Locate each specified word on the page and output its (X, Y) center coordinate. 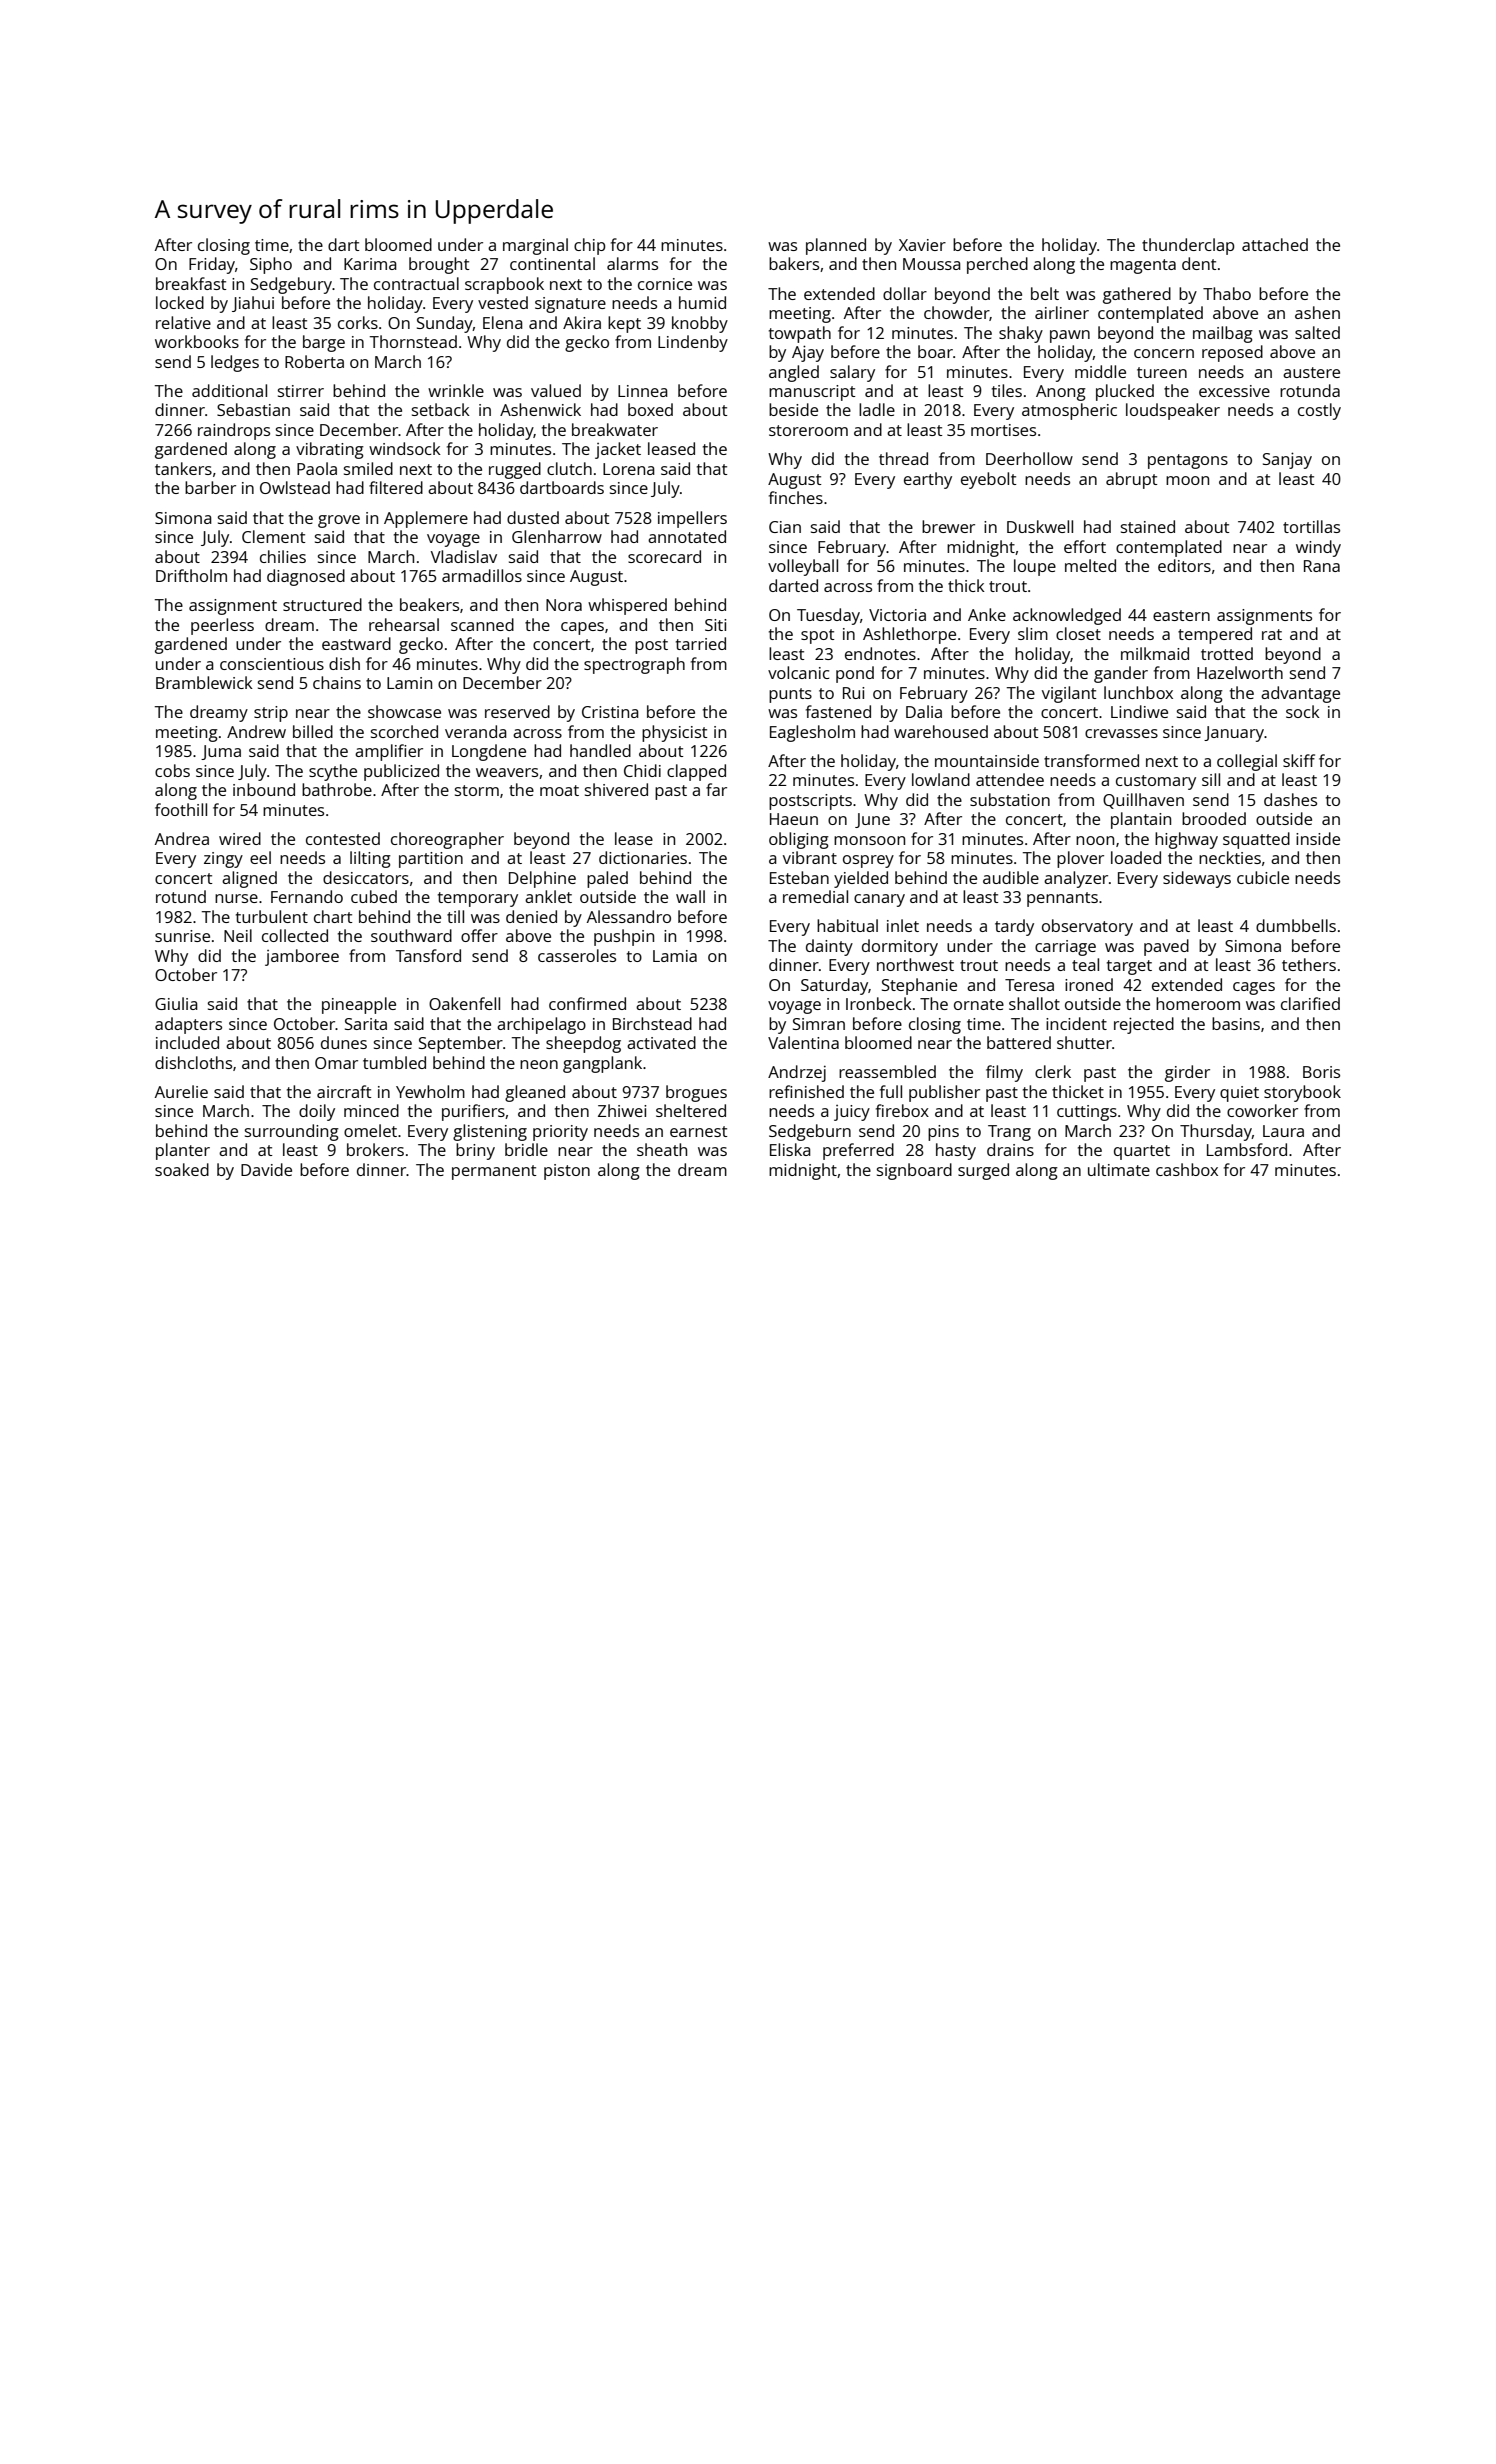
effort (1085, 546)
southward (411, 935)
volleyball (803, 567)
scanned (482, 624)
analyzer (1076, 879)
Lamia (675, 956)
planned (836, 246)
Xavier (922, 245)
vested (503, 302)
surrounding (292, 1132)
